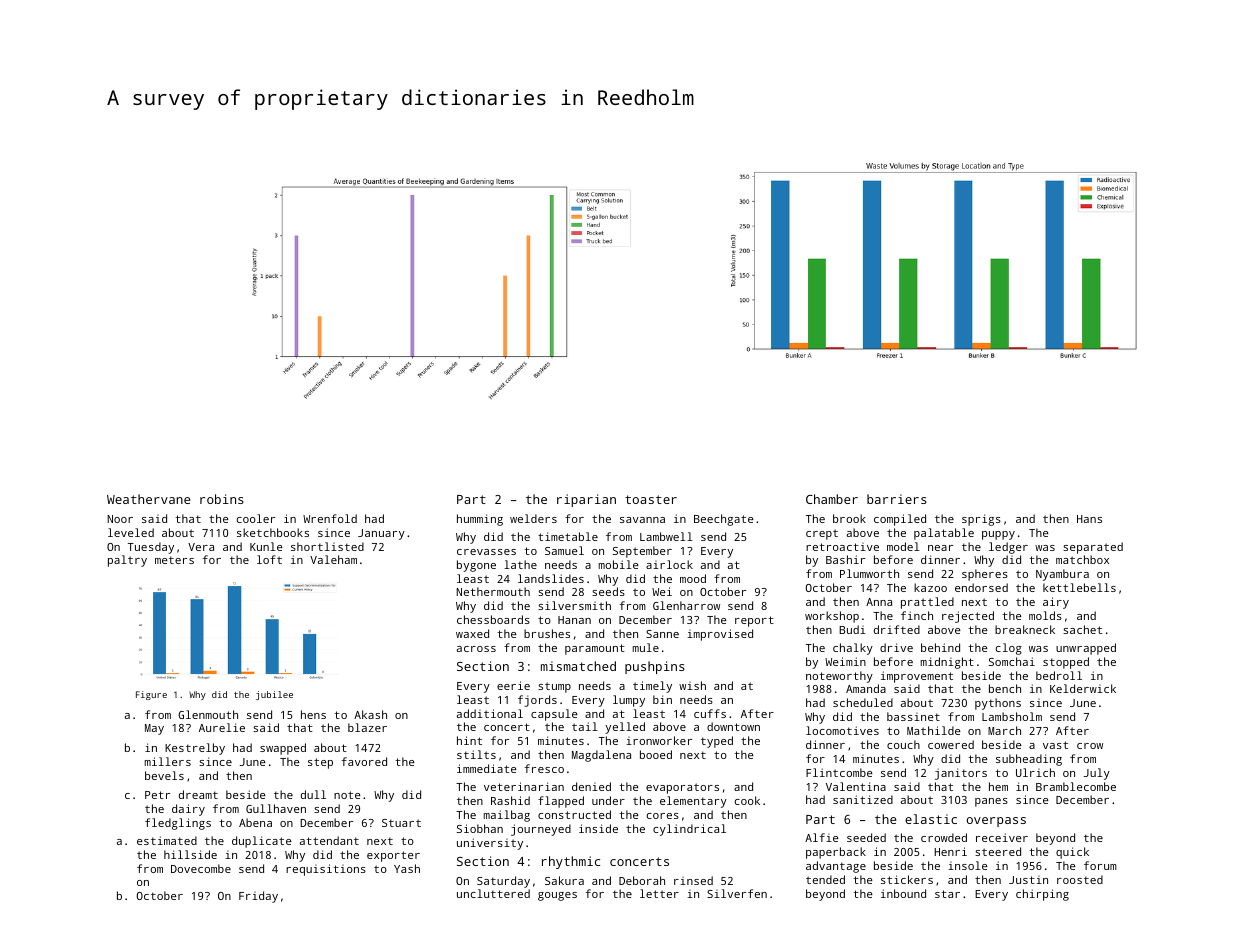 This screenshot has height=952, width=1233. I want to click on hillside, so click(190, 854).
